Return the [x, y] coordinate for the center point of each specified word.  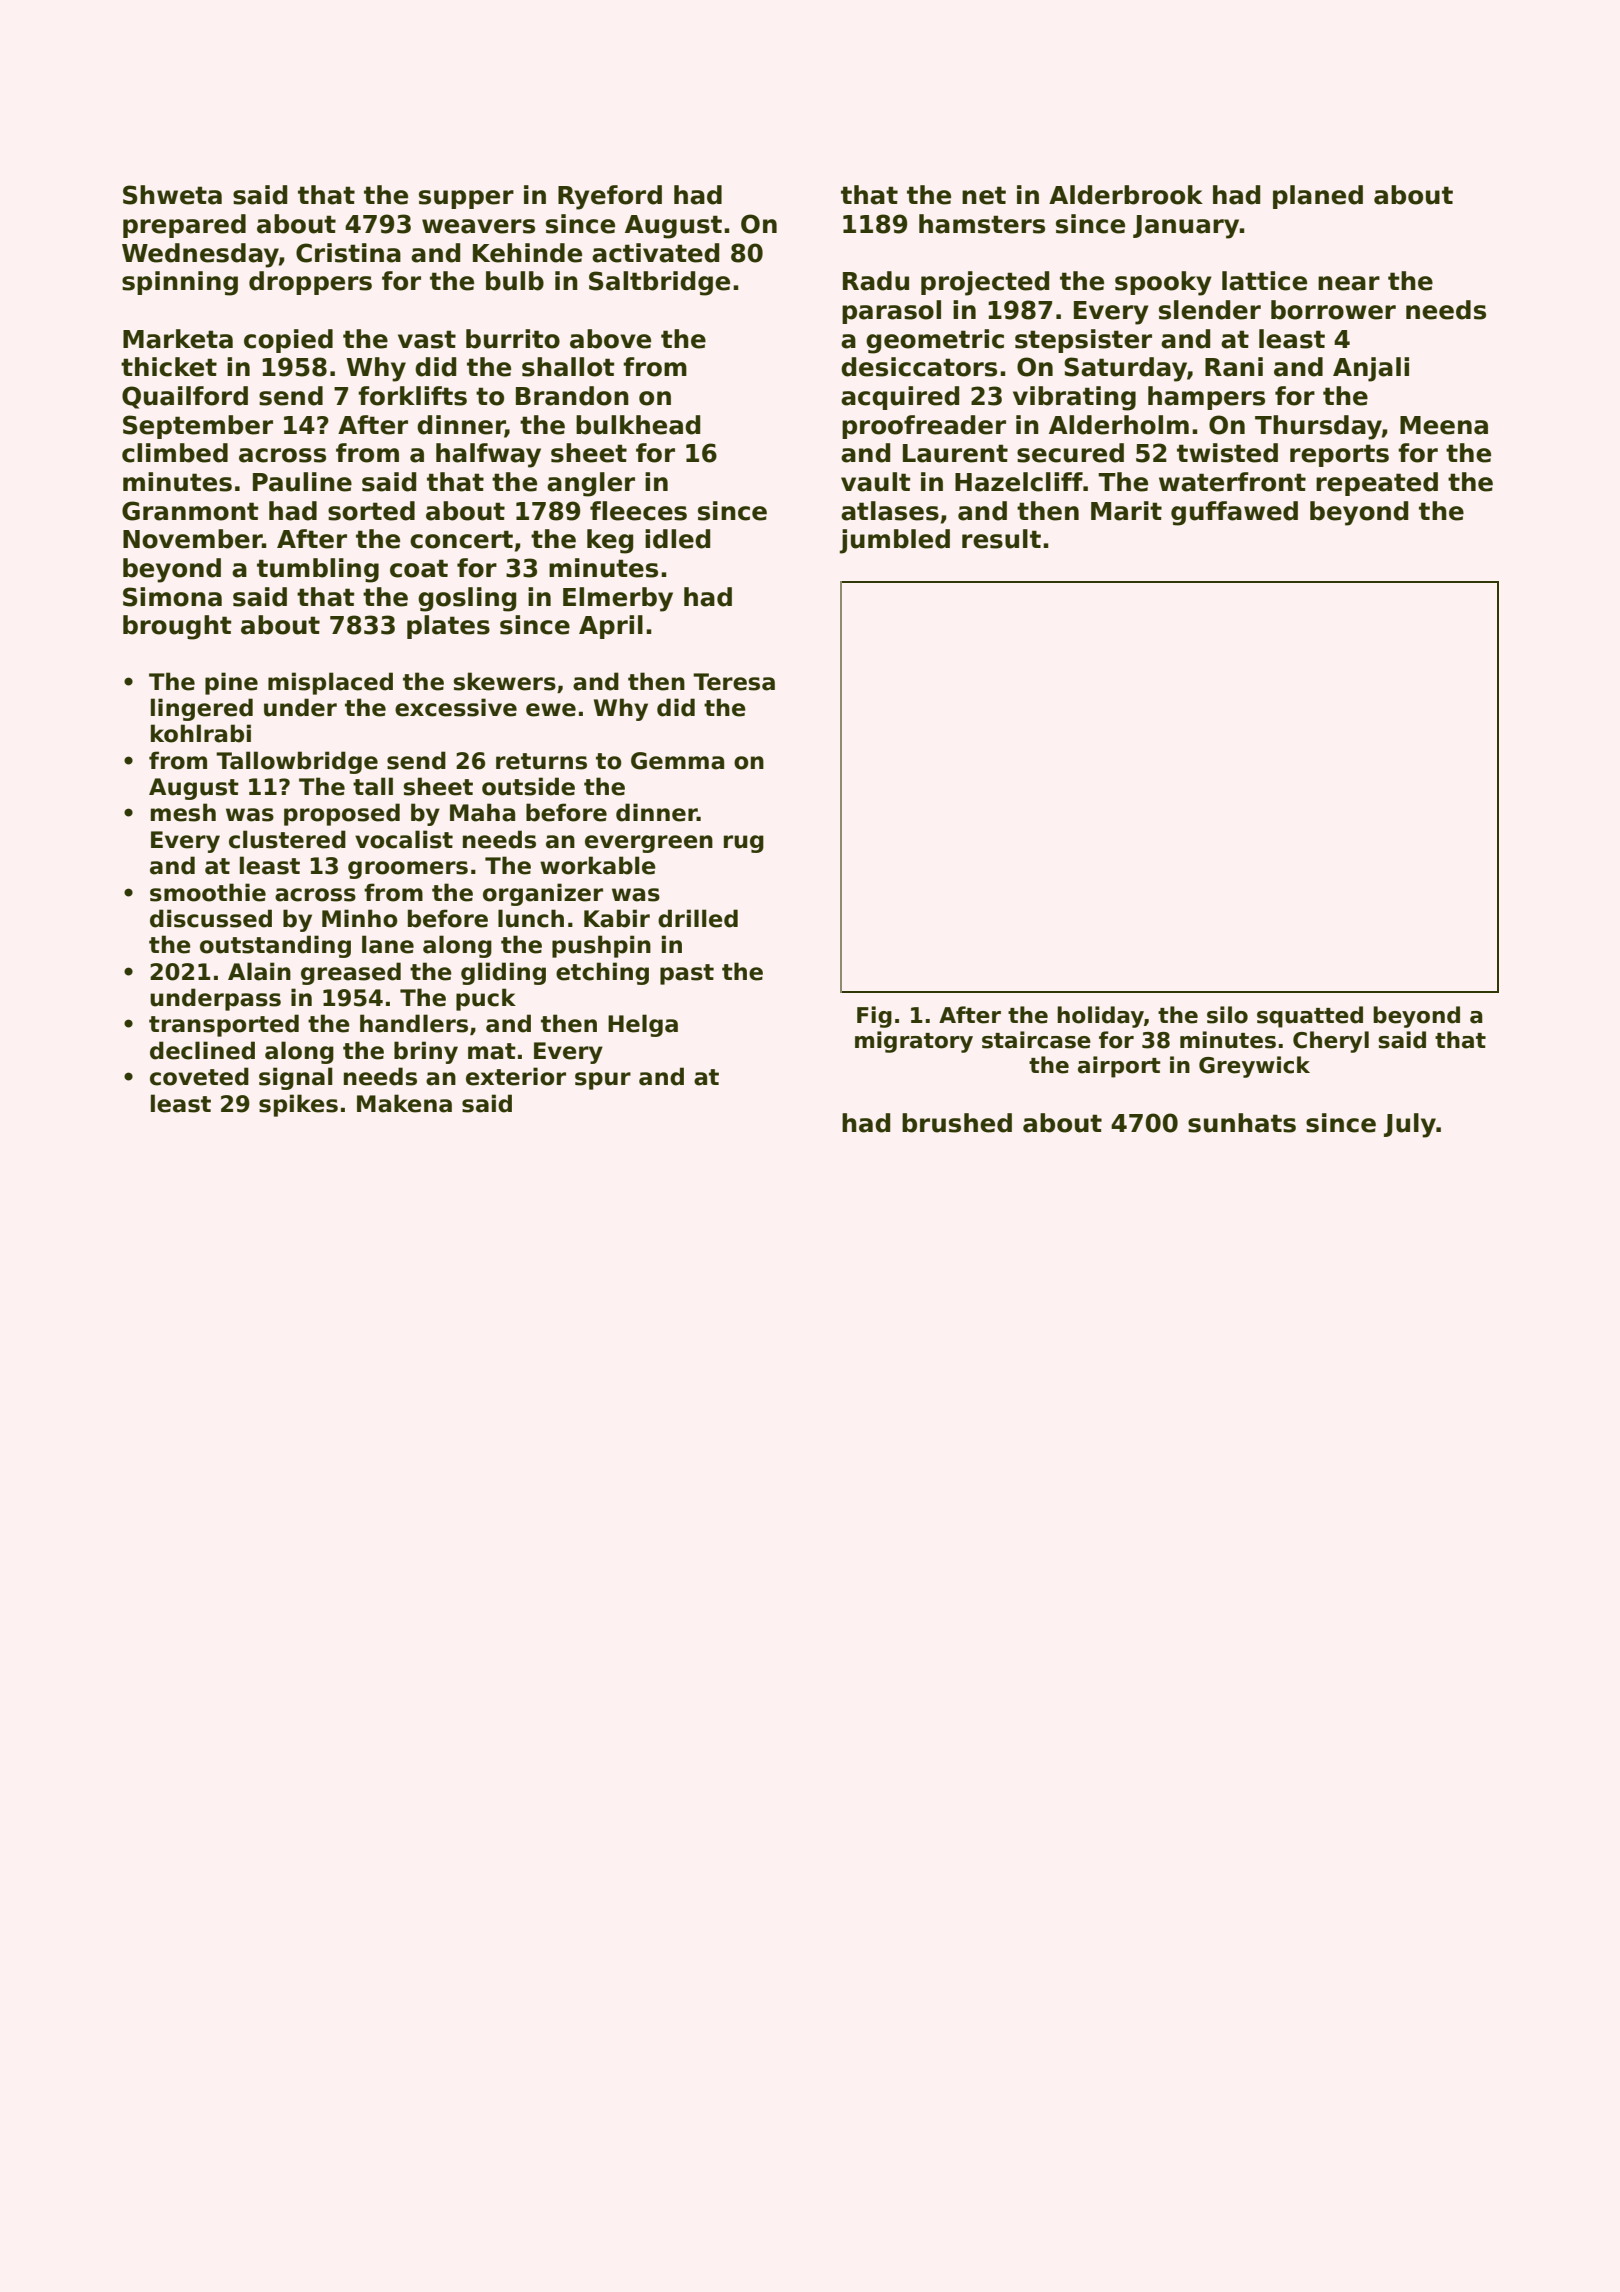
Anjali [1371, 369]
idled [677, 539]
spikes [298, 1105]
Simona [172, 597]
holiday [1100, 1017]
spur [603, 1081]
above [610, 339]
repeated [1377, 484]
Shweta [172, 195]
